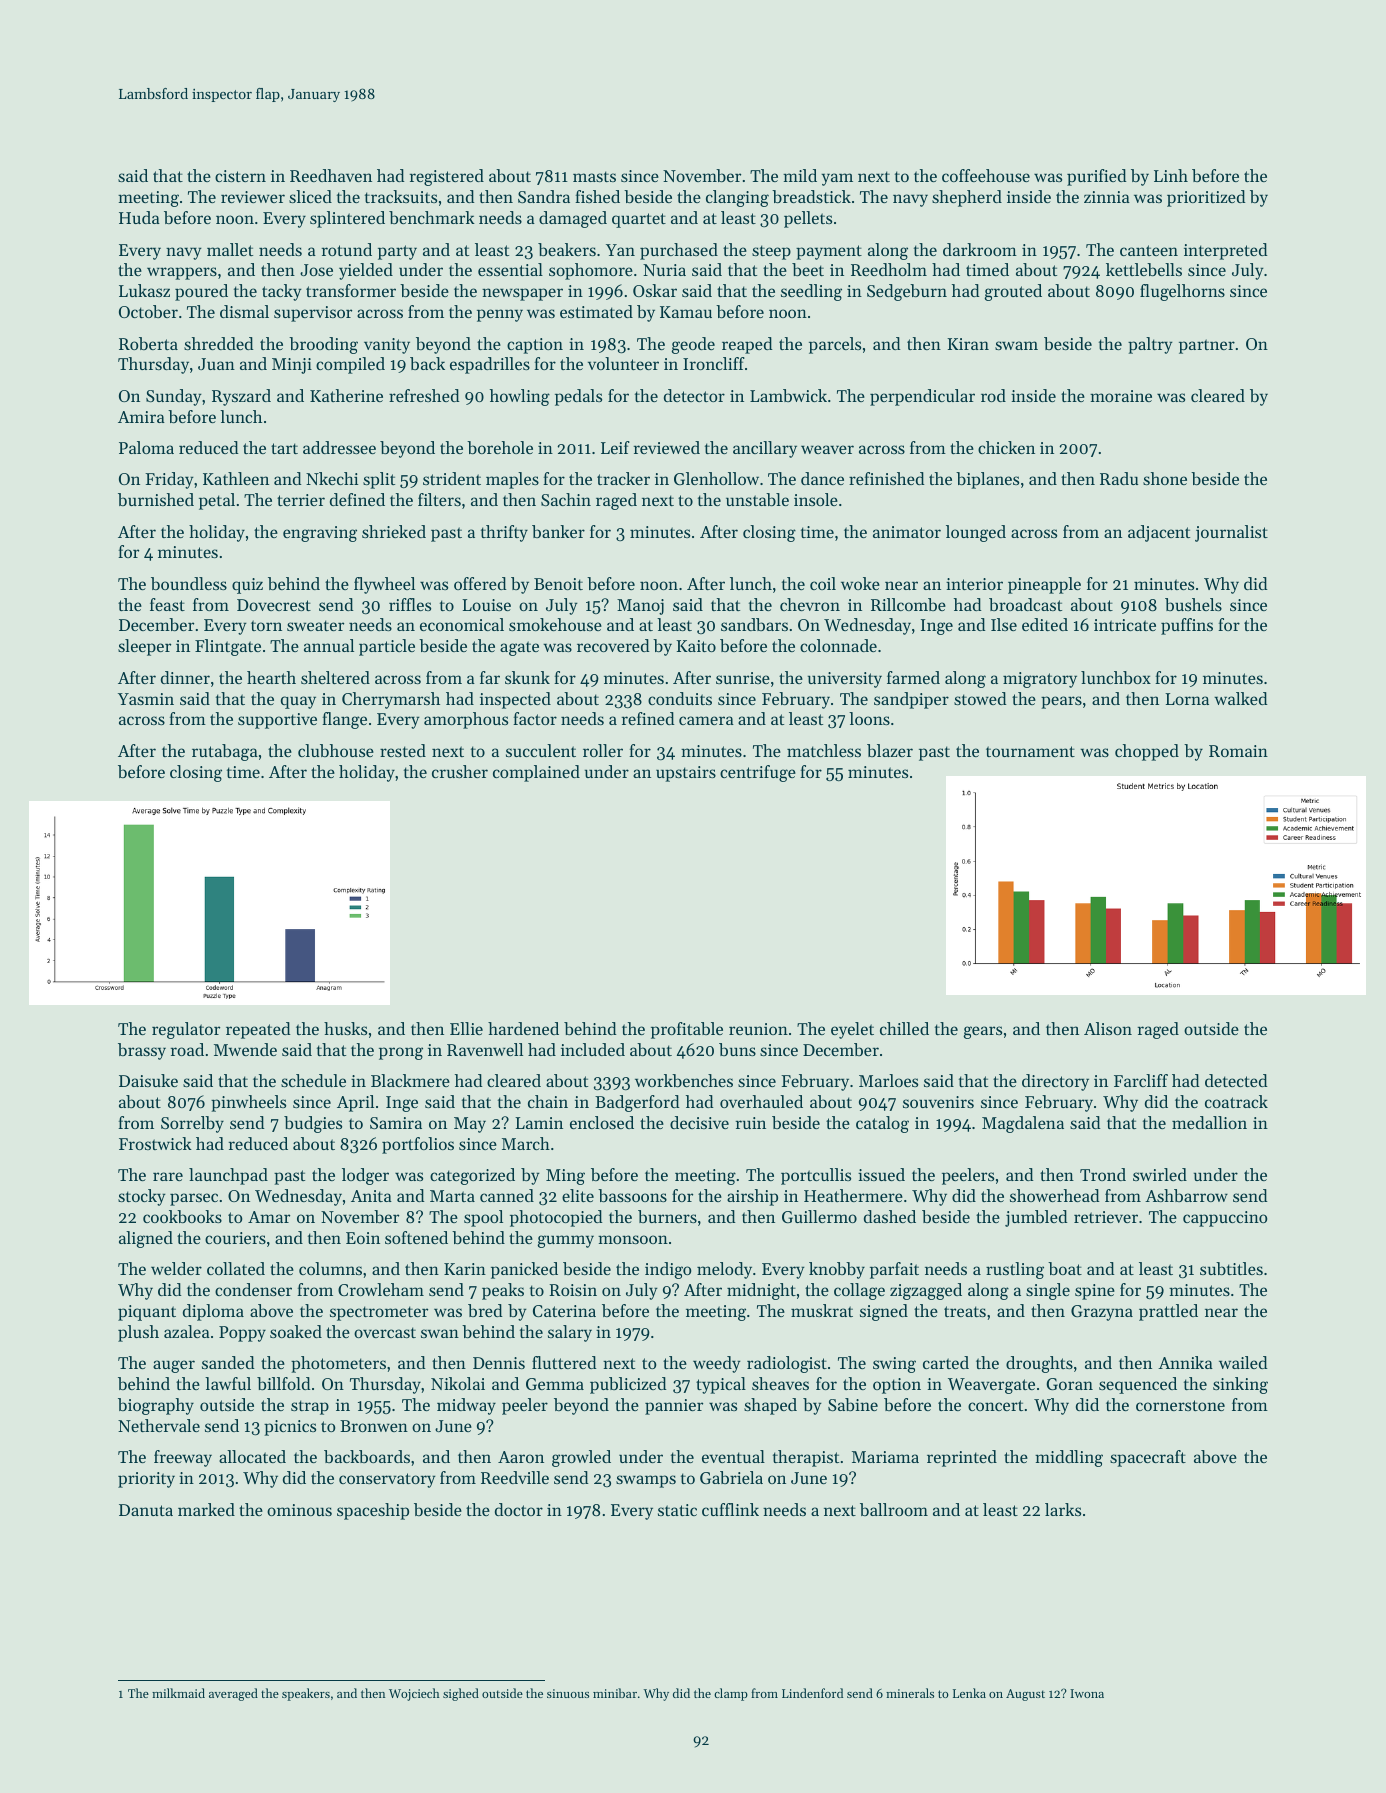  Describe the element at coordinates (758, 773) in the image. I see `centrifuge` at that location.
